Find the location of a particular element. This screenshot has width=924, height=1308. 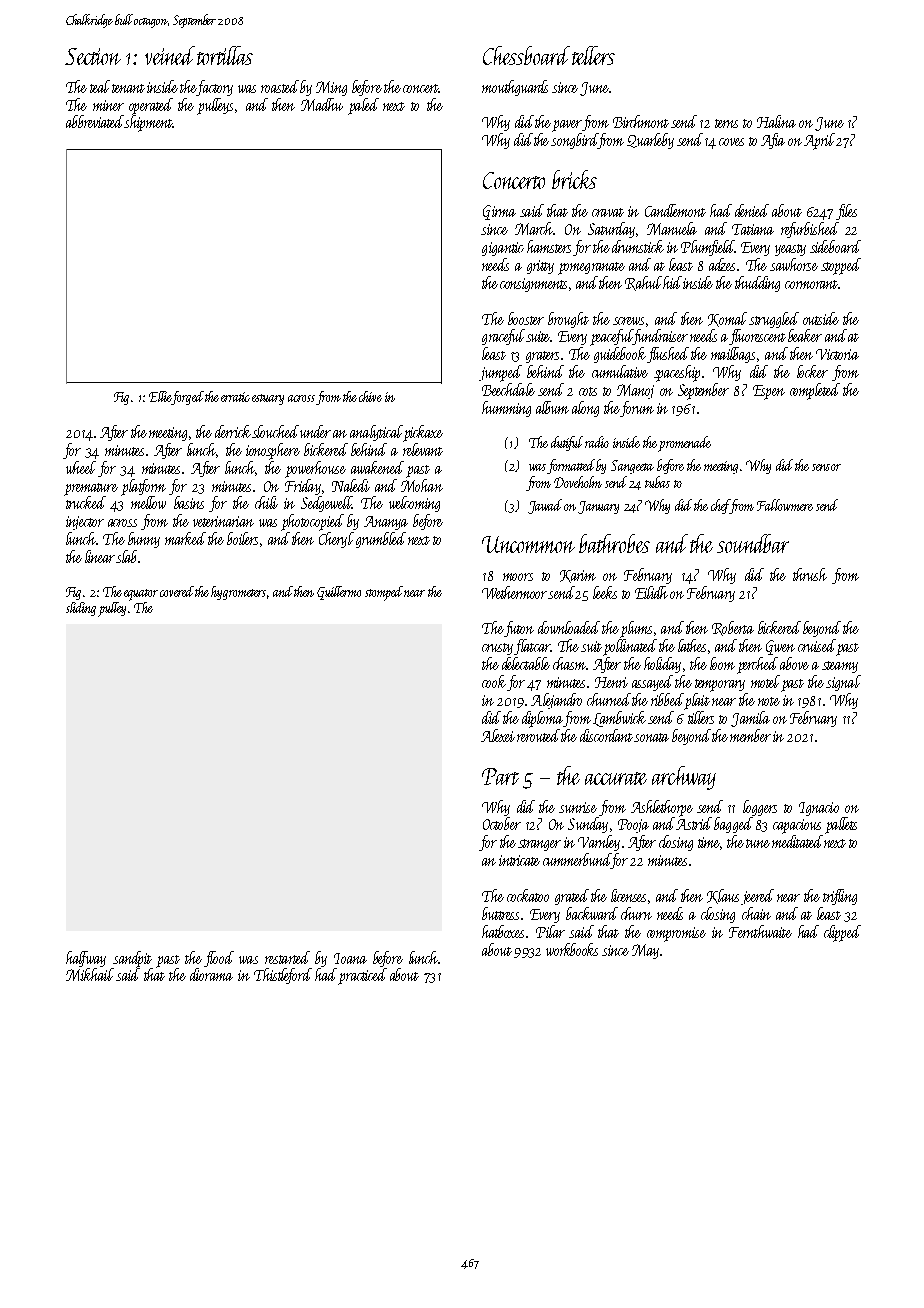

hygrometers is located at coordinates (238, 593).
